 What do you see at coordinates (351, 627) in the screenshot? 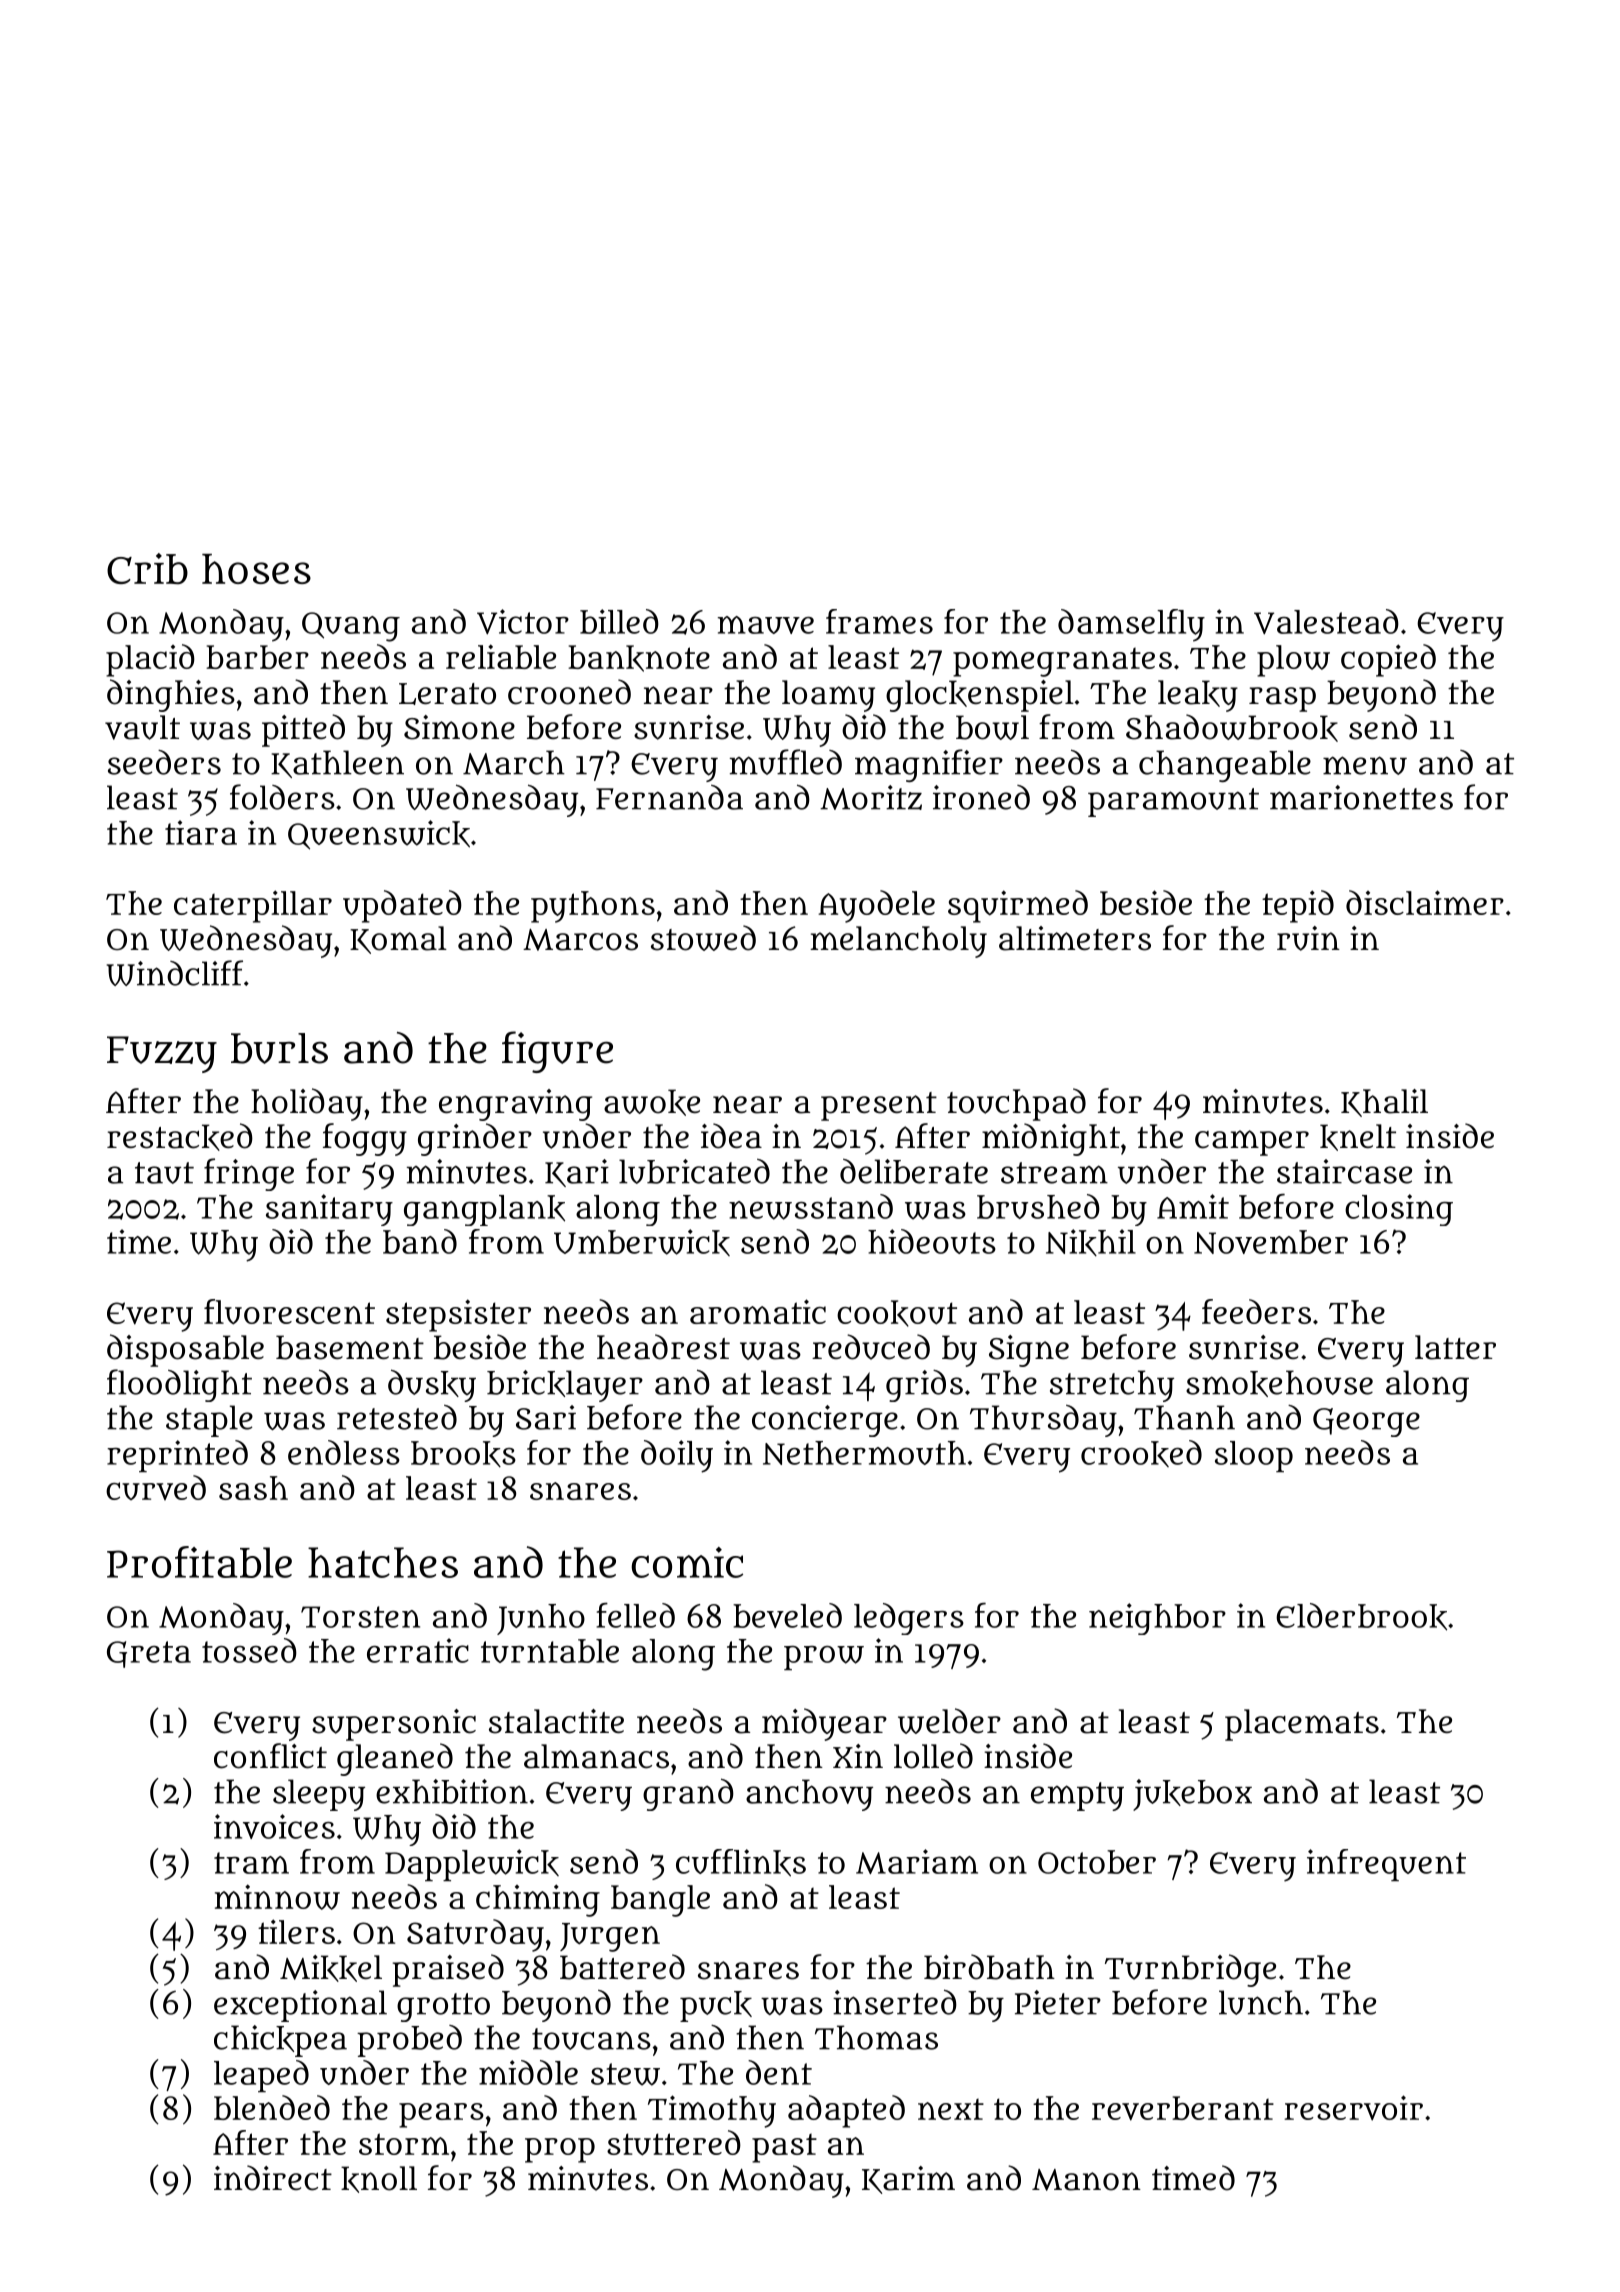
I see `Quang` at bounding box center [351, 627].
